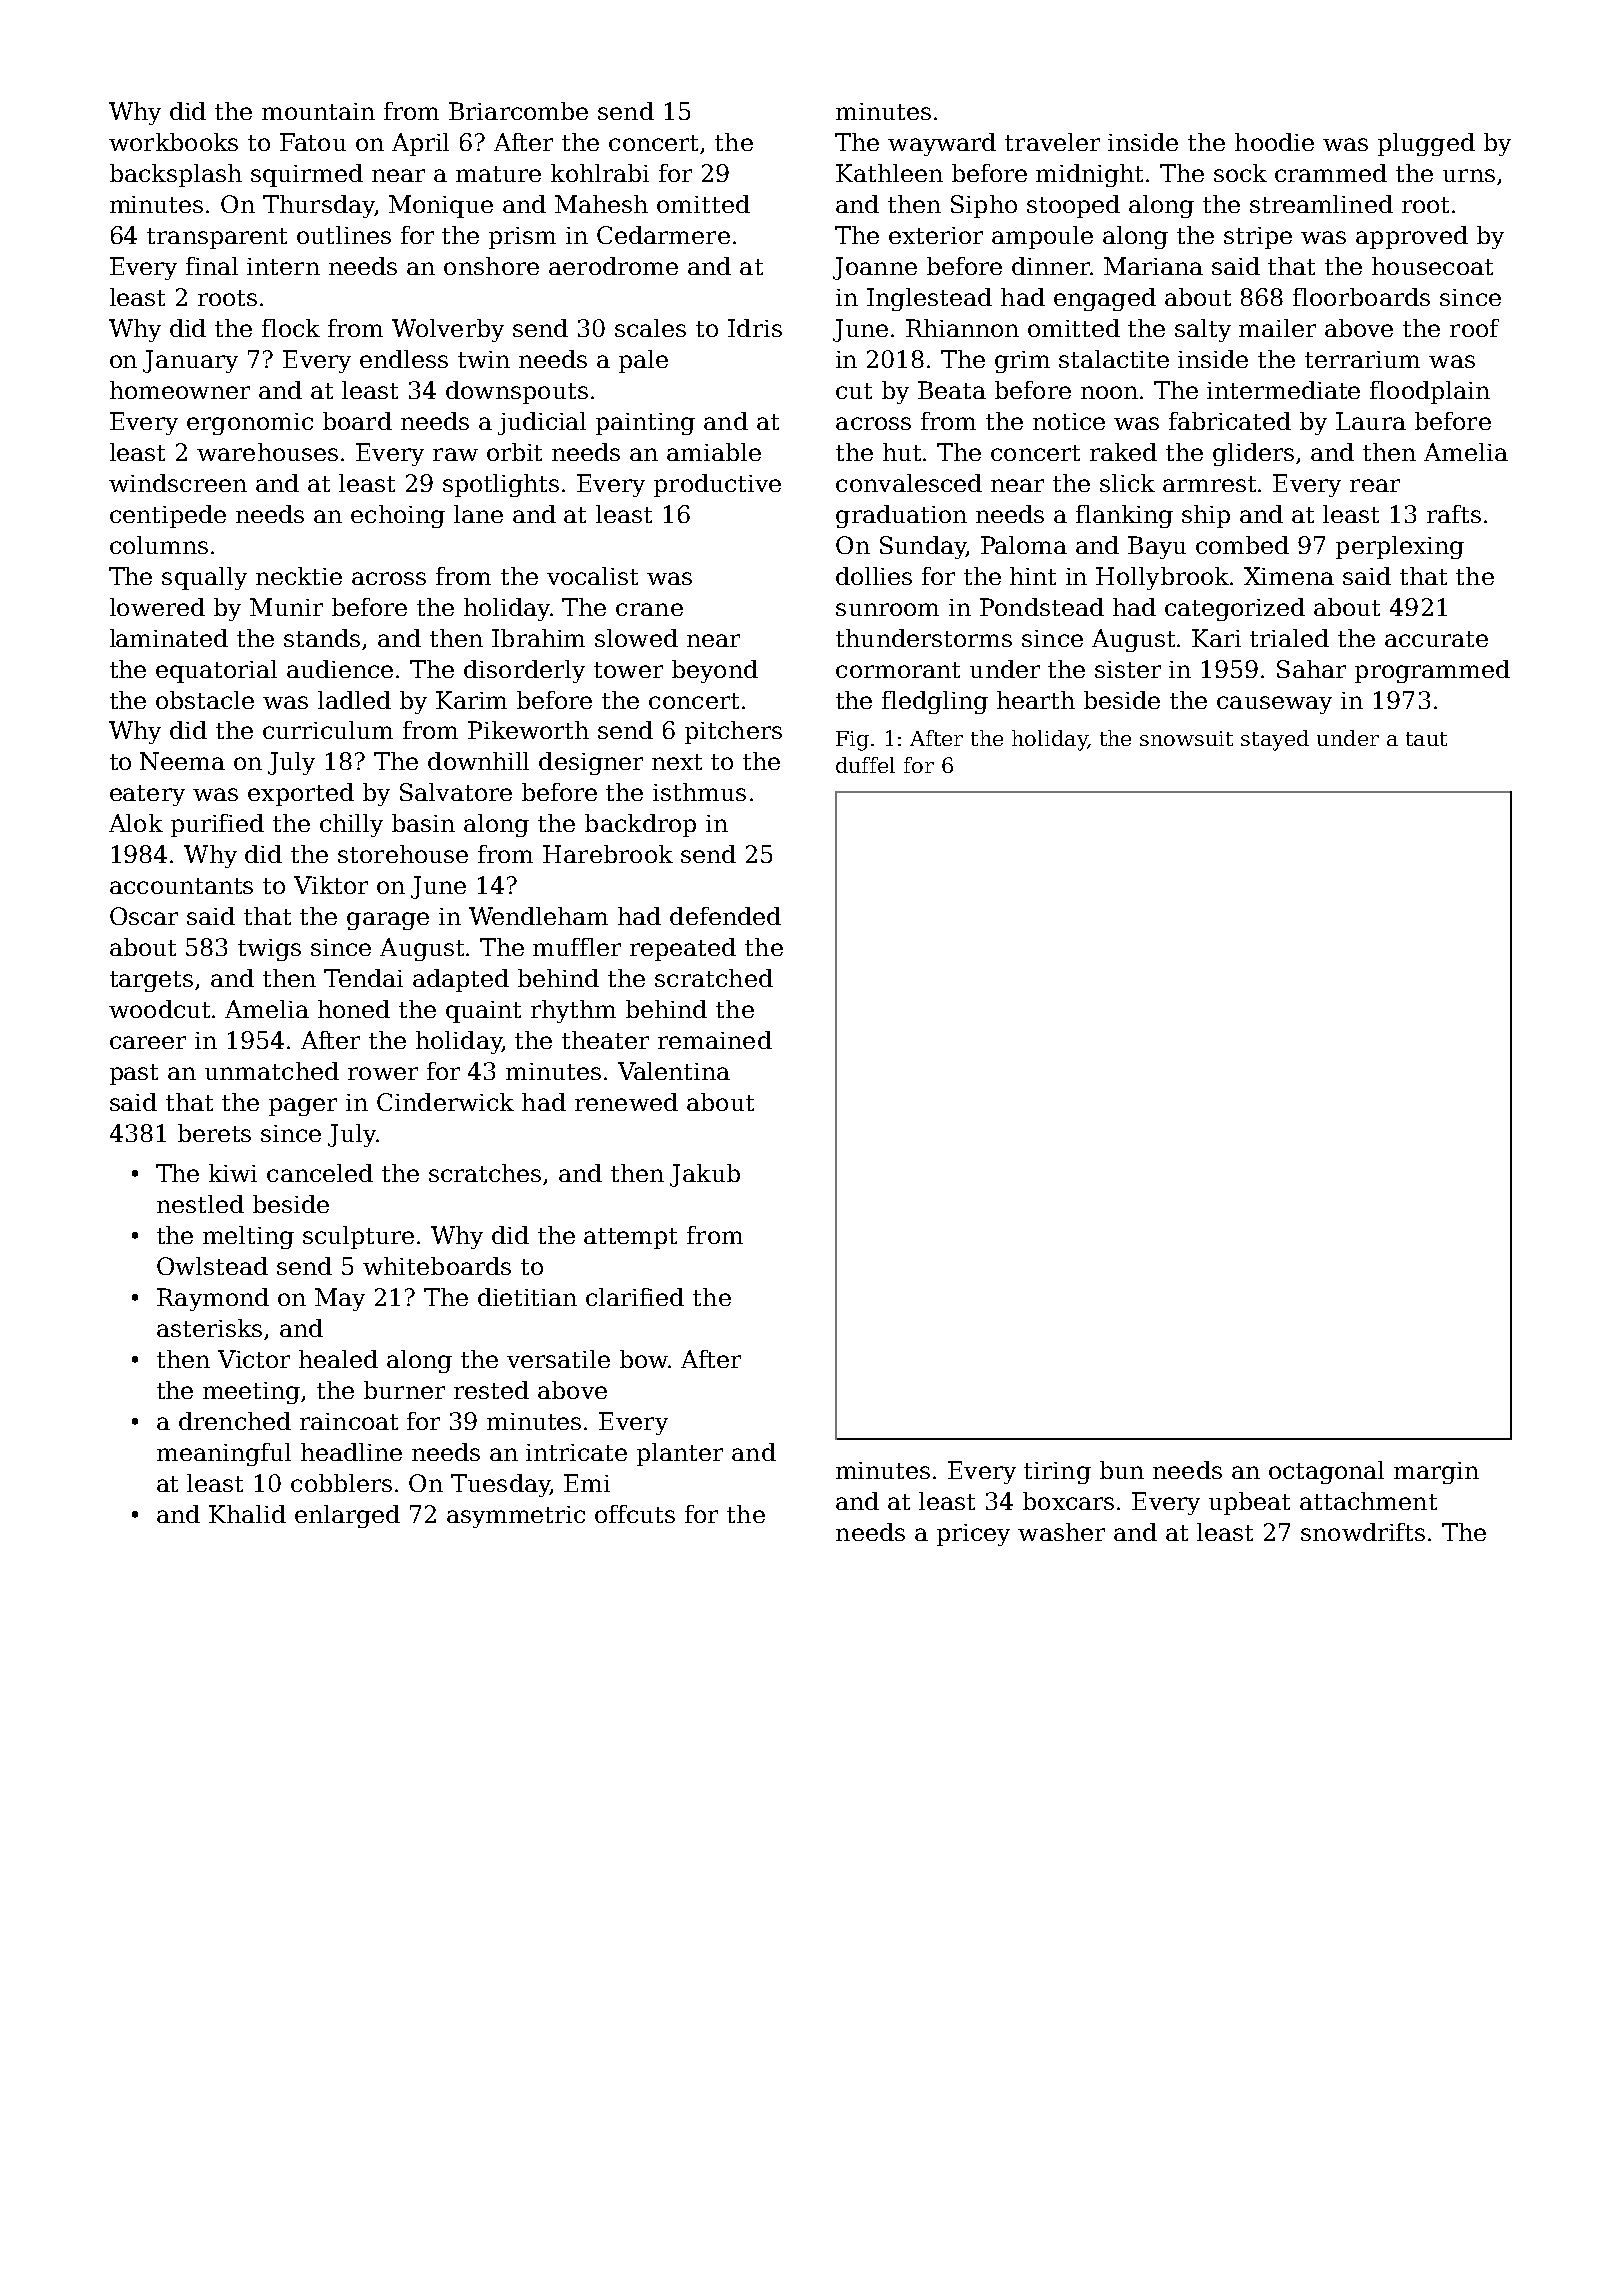 This page has width=1620, height=2292. I want to click on unmatched, so click(272, 1071).
